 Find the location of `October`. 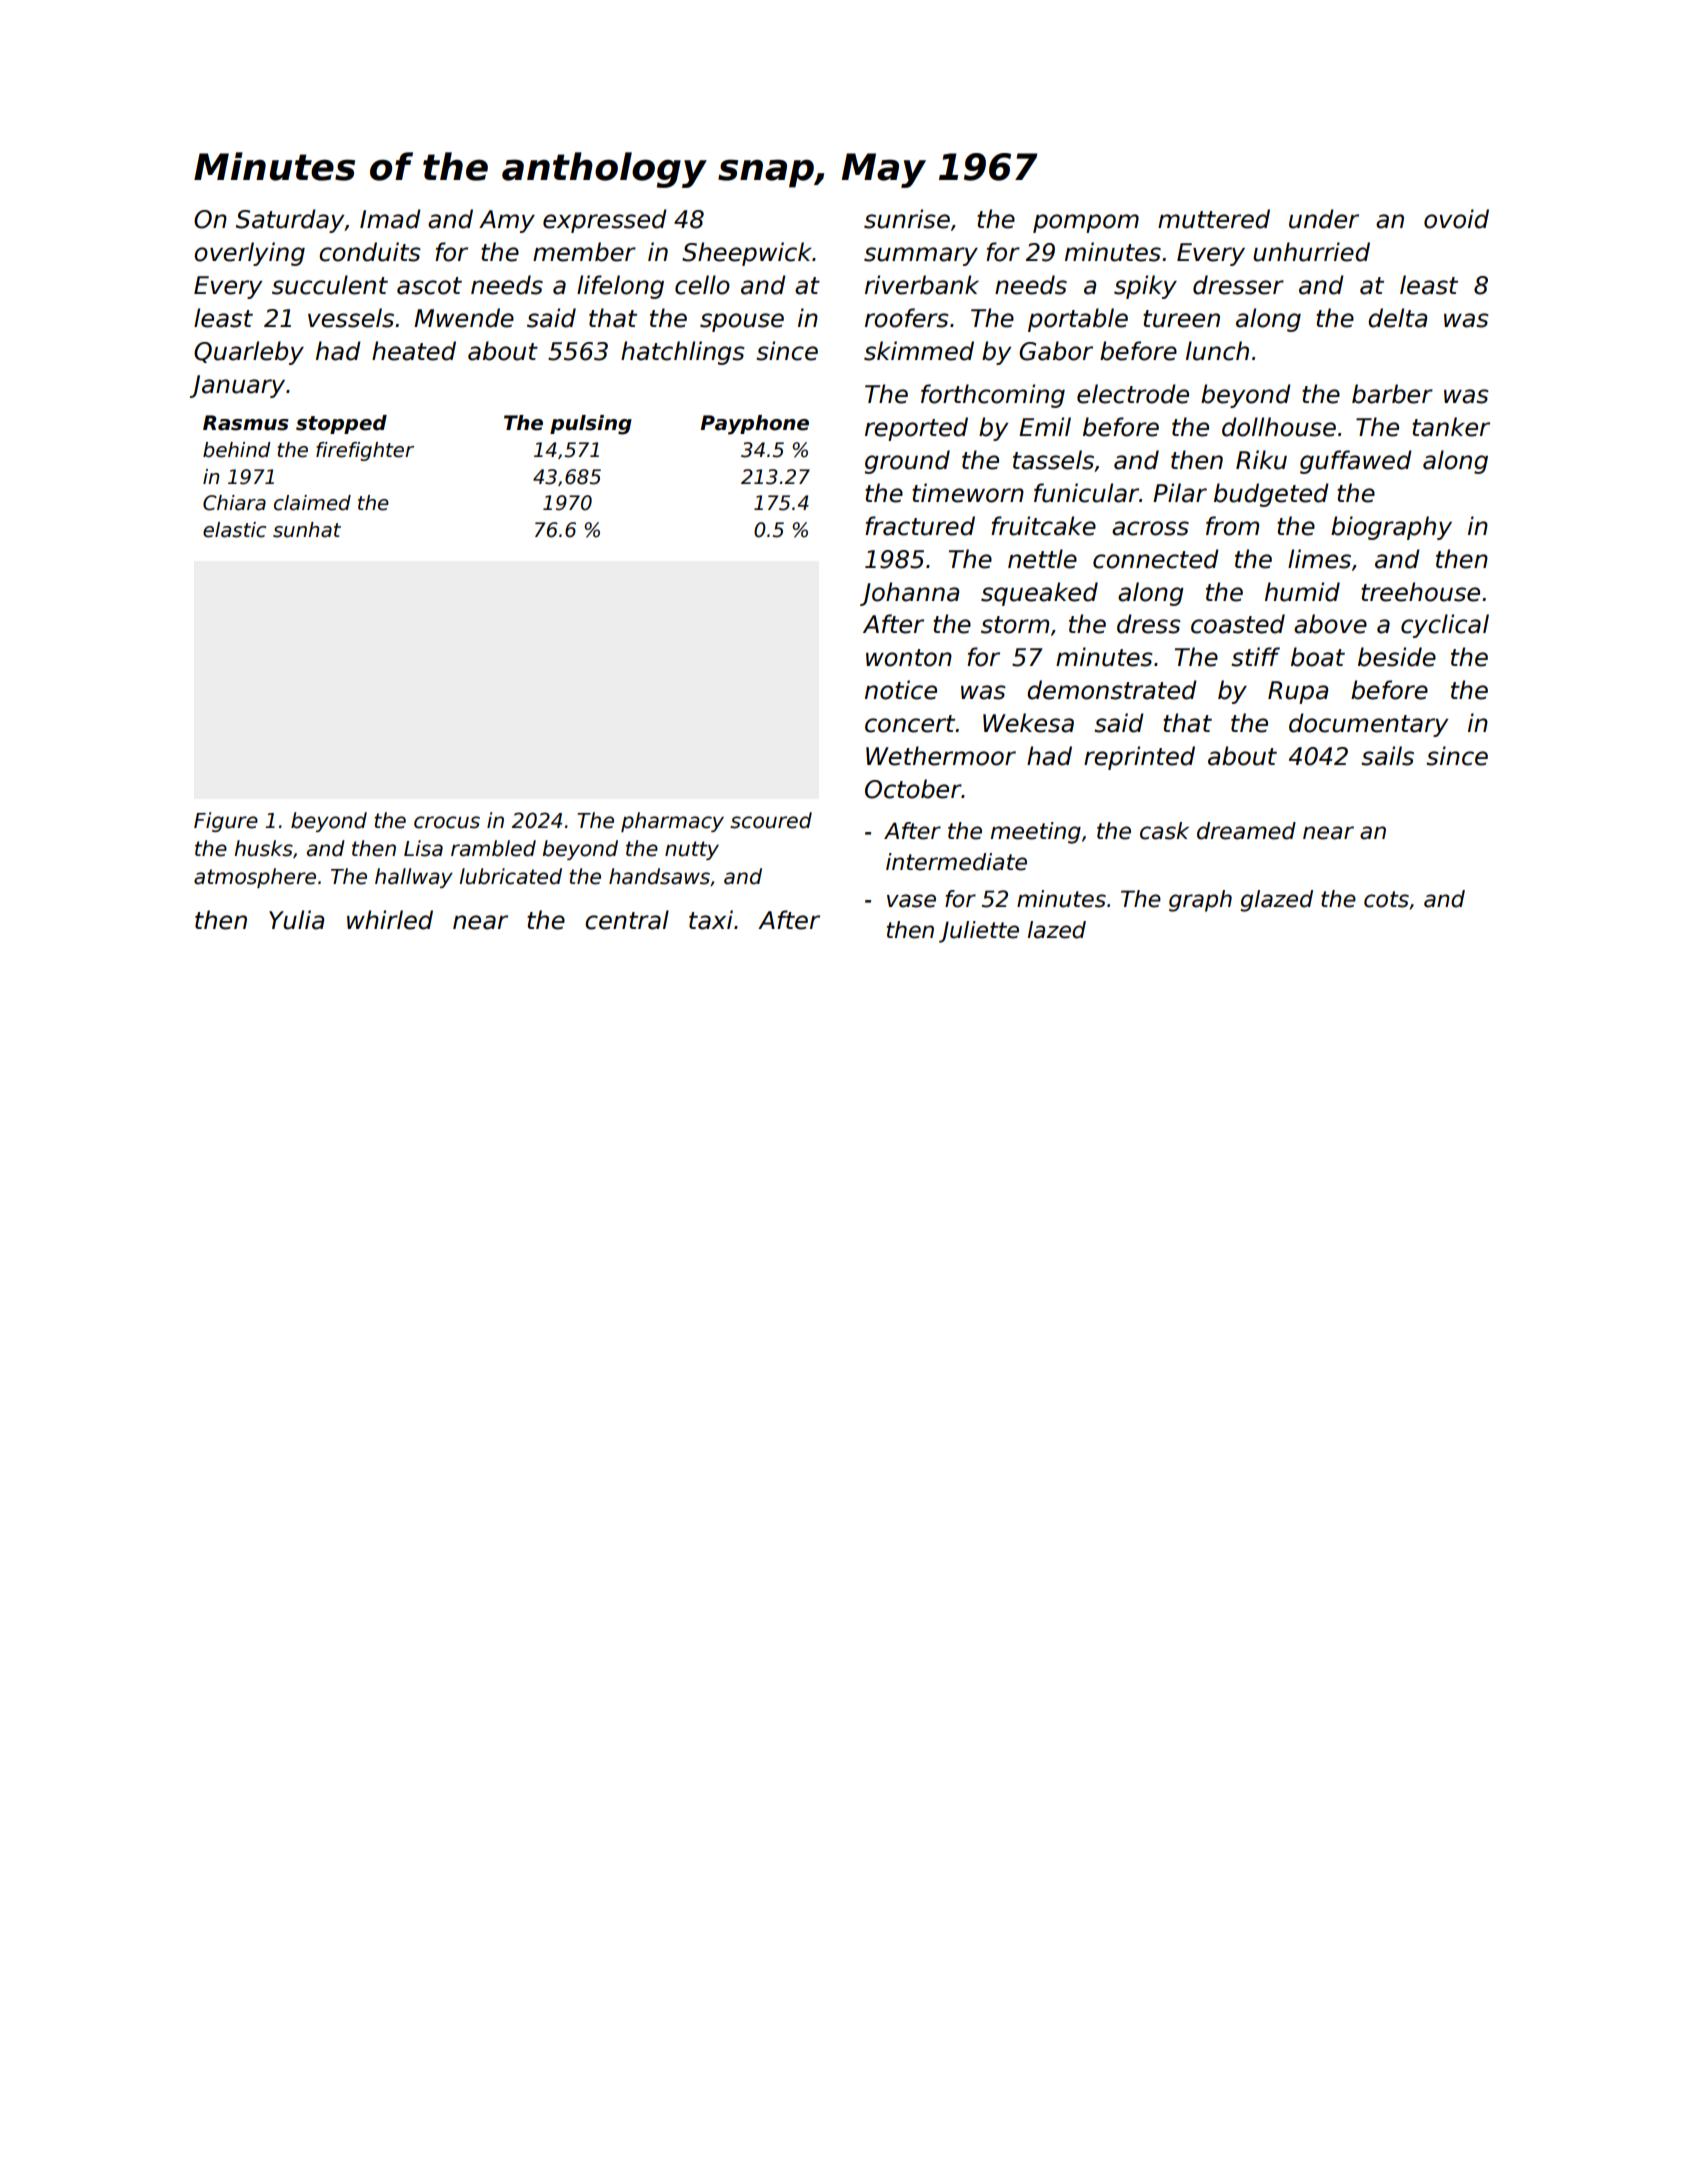

October is located at coordinates (913, 789).
